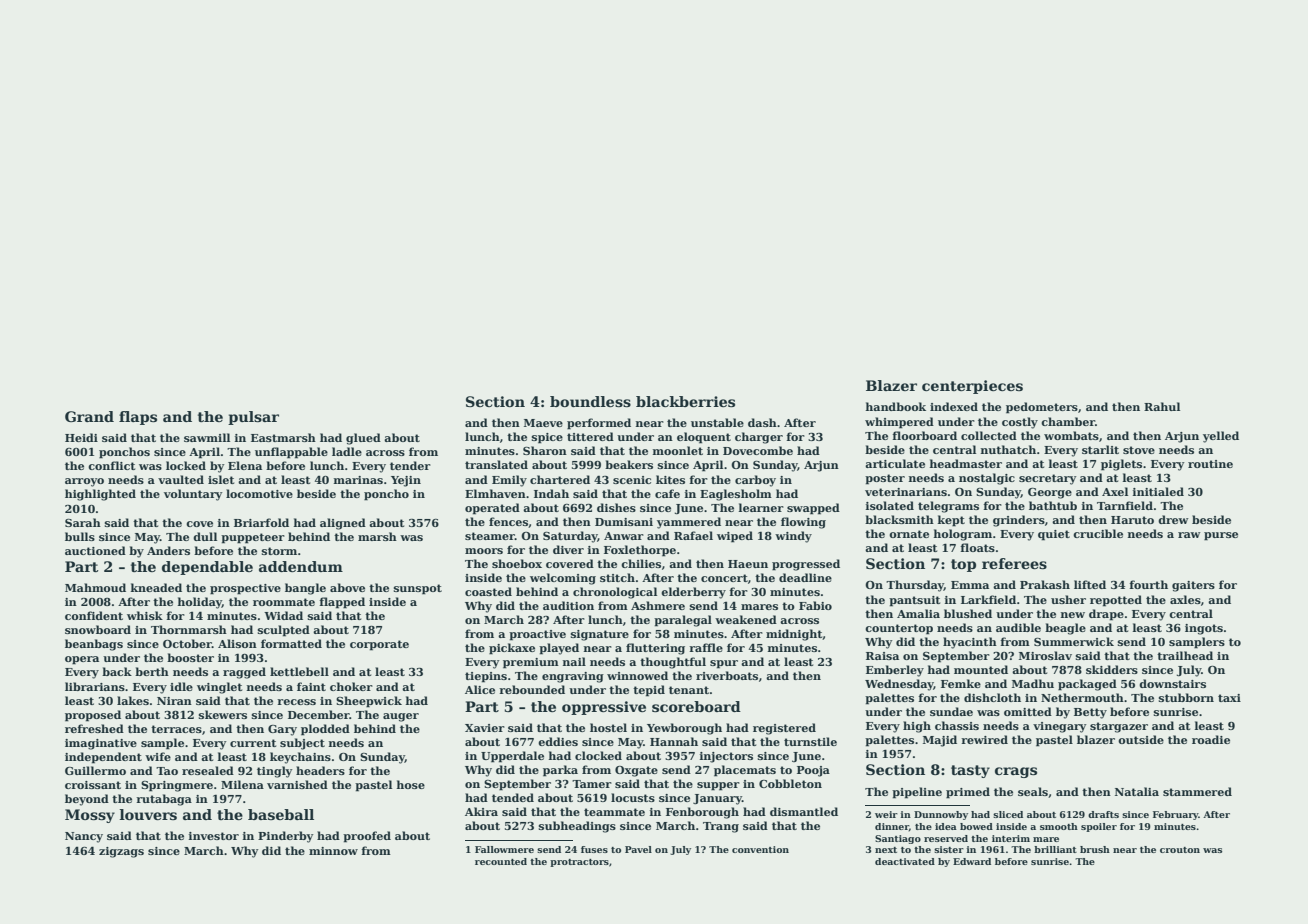 This document has height=924, width=1308. Describe the element at coordinates (735, 537) in the document. I see `wiped` at that location.
